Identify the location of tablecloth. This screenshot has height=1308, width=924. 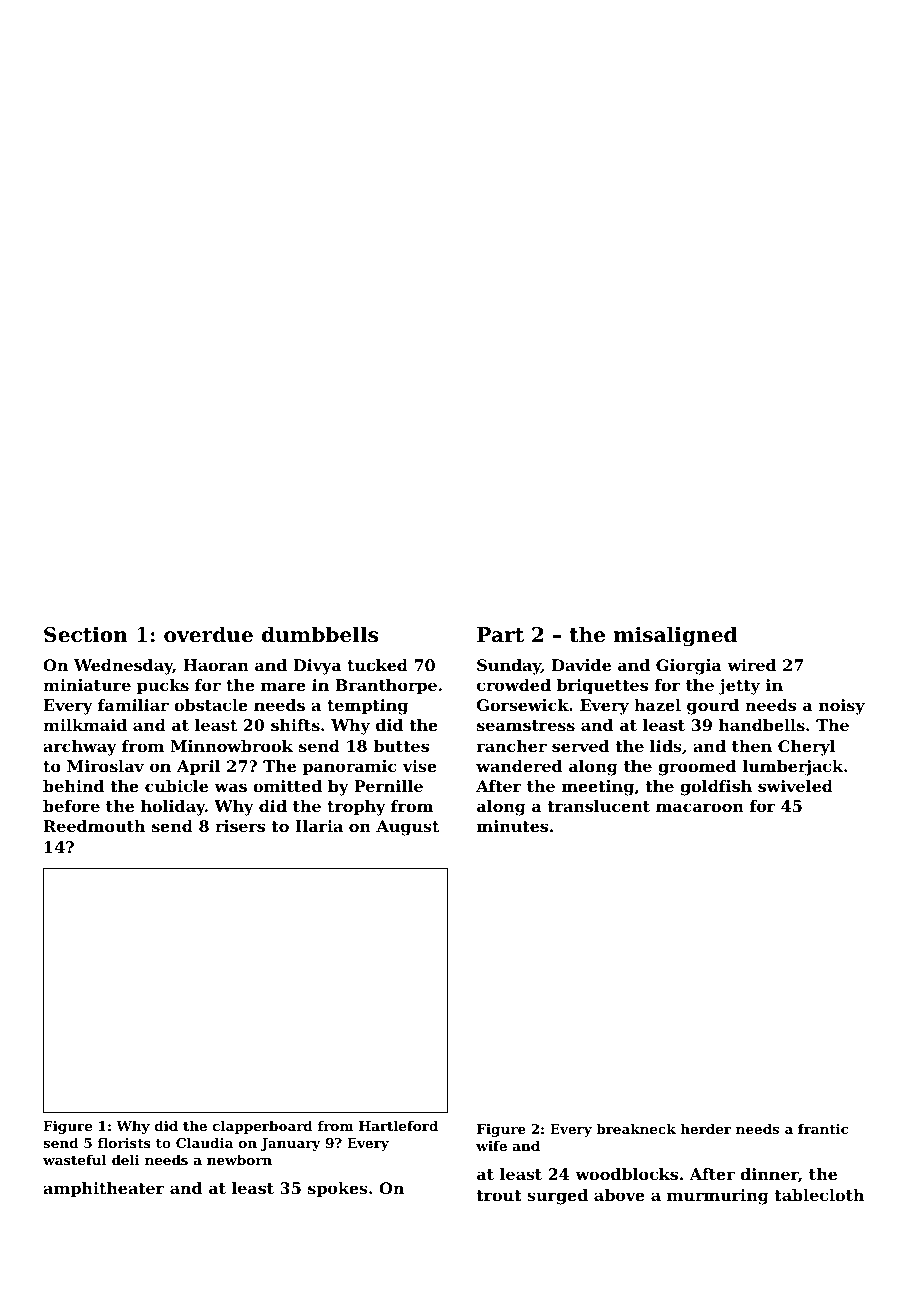
(819, 1195).
